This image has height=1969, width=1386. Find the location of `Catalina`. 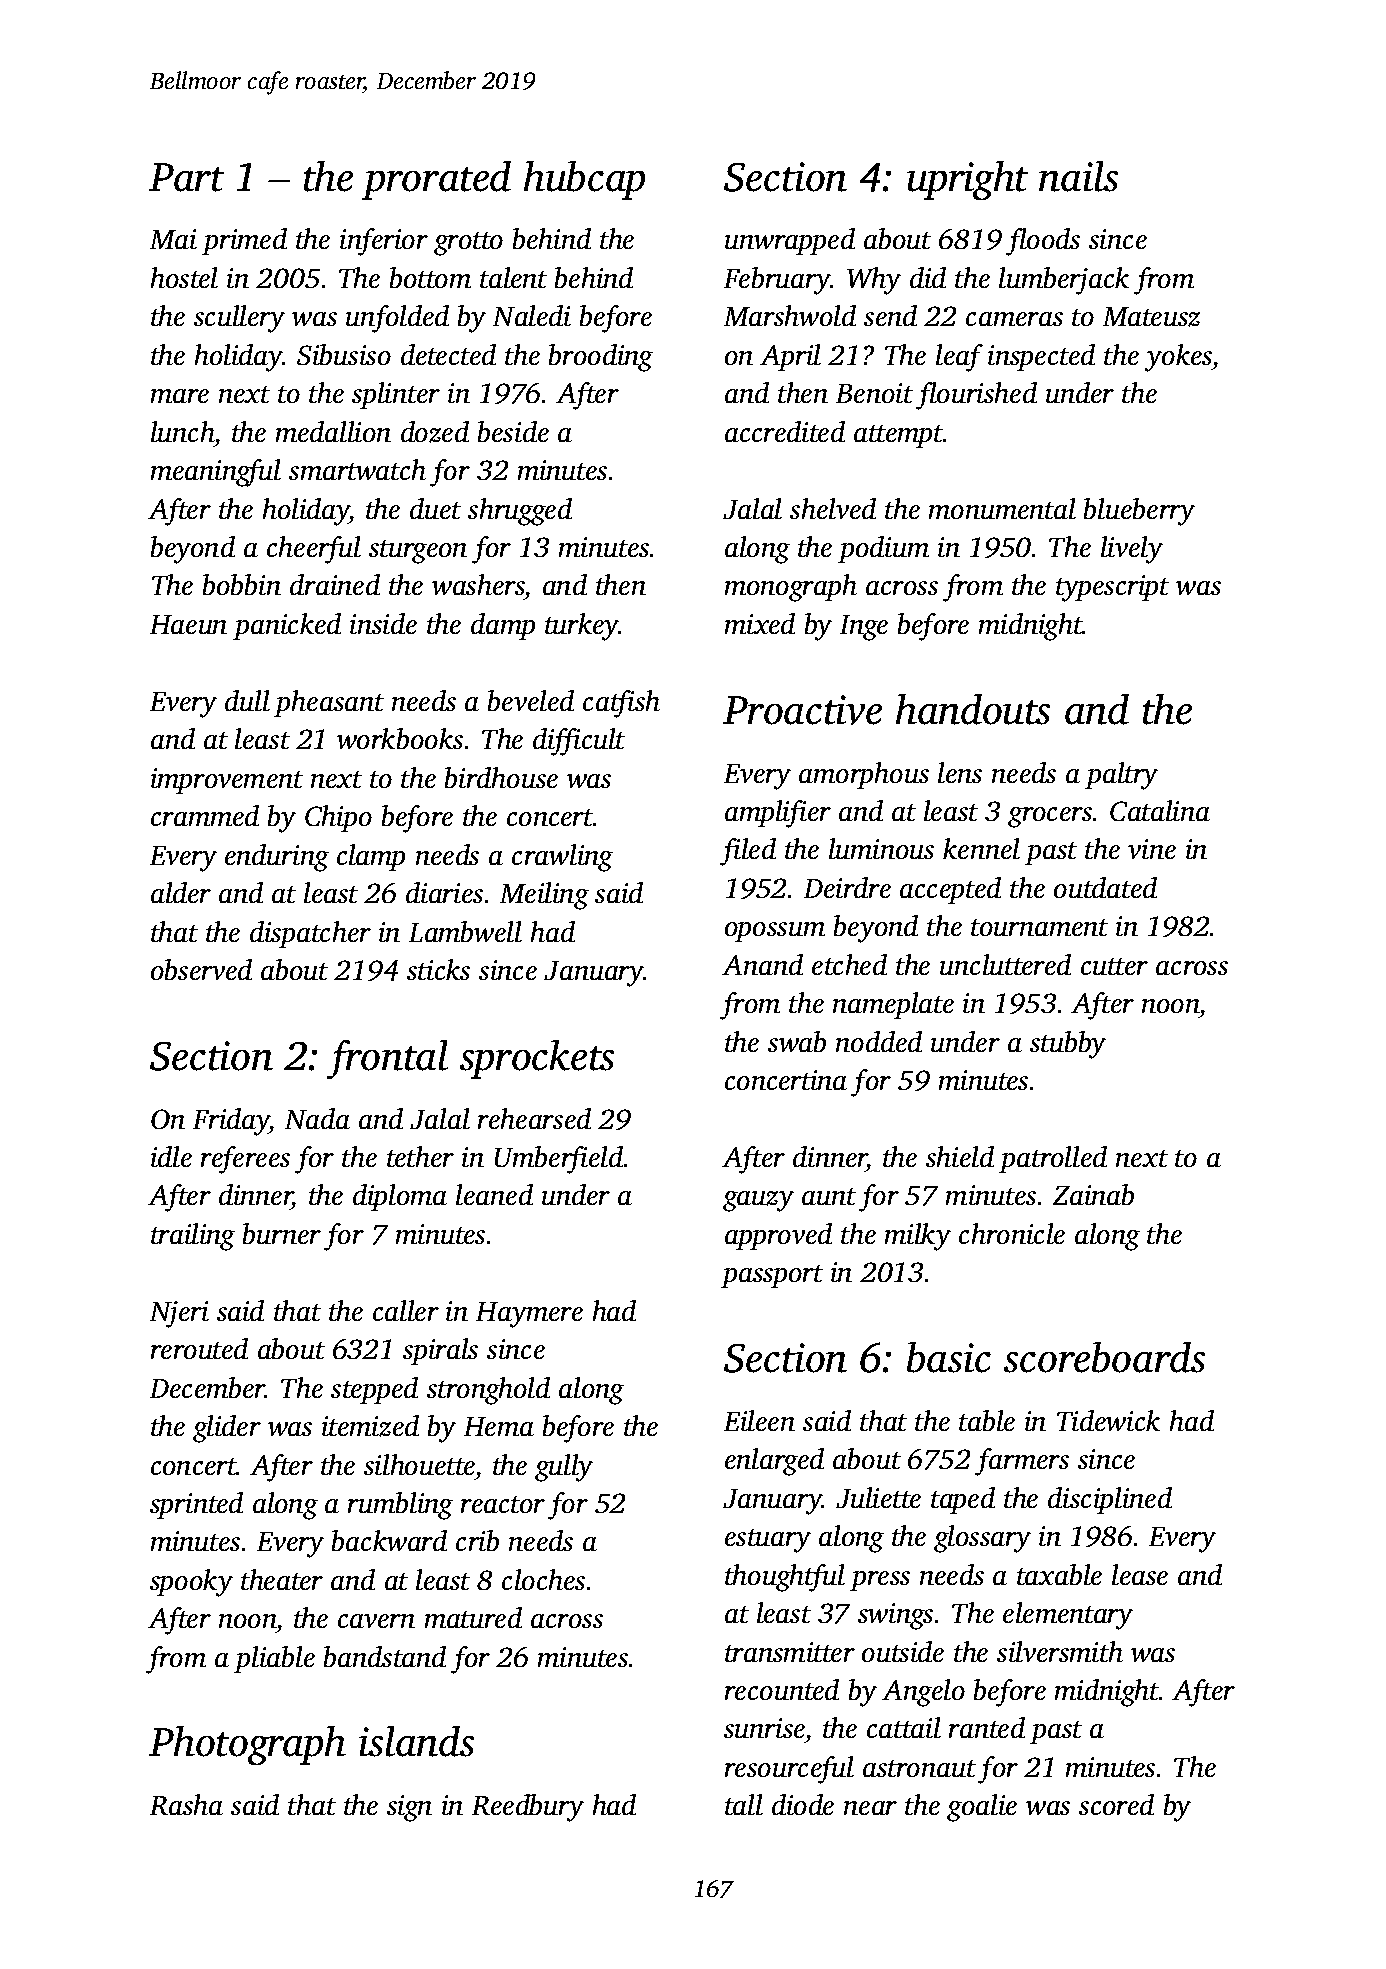

Catalina is located at coordinates (1160, 810).
